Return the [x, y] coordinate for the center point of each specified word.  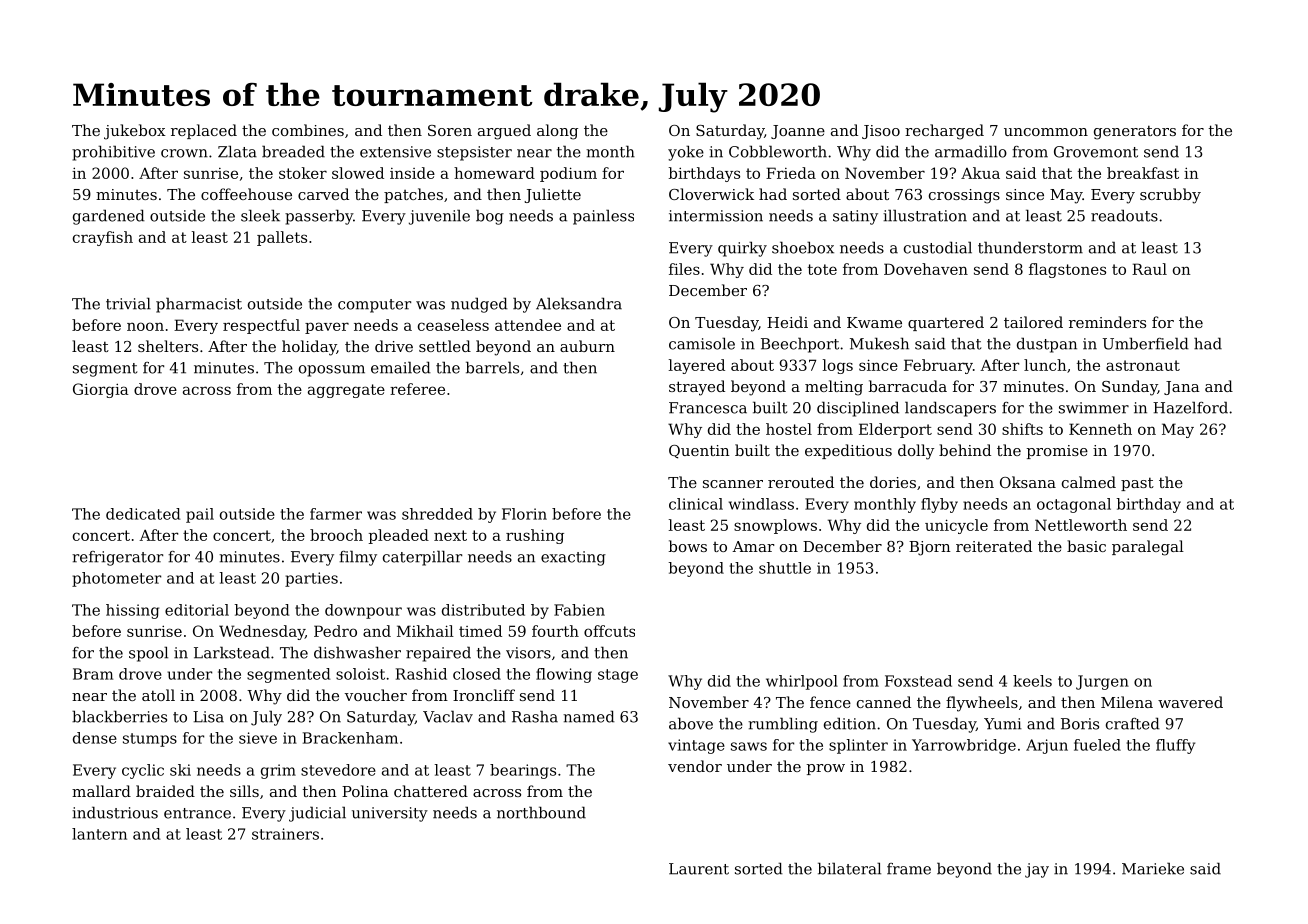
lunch [1045, 365]
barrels [492, 367]
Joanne [798, 132]
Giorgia [101, 390]
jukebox [135, 132]
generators [1135, 132]
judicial [317, 814]
